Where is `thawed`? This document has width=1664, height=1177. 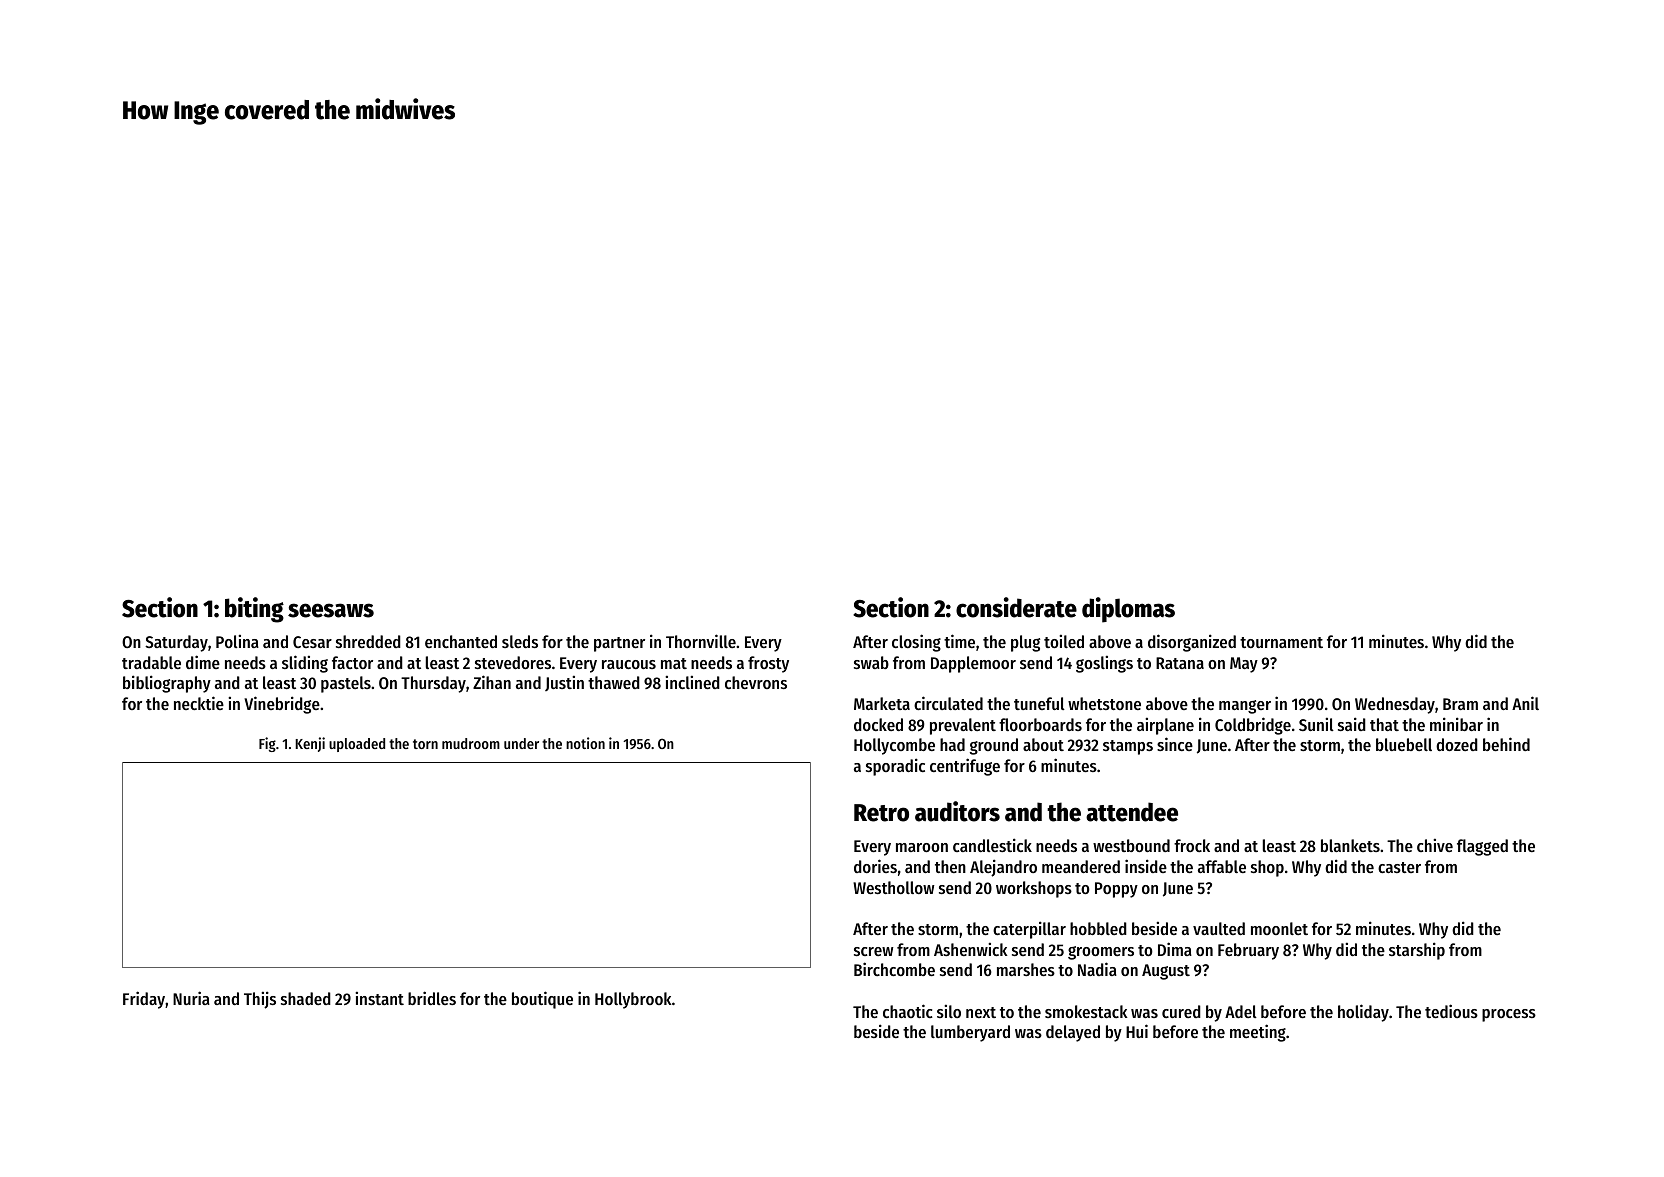 thawed is located at coordinates (614, 682).
